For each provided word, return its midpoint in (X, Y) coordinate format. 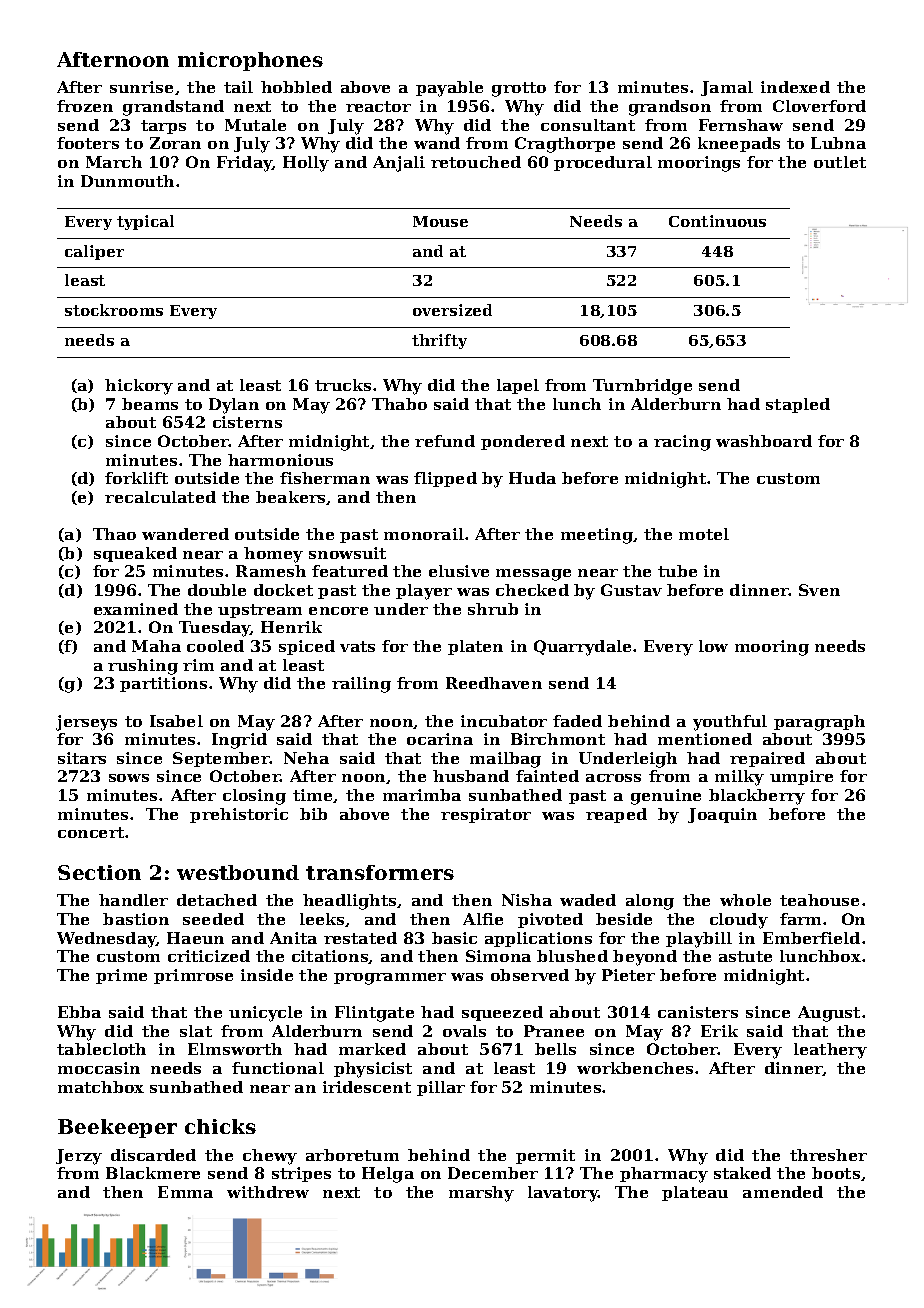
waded (588, 900)
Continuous (717, 221)
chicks (220, 1126)
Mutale (255, 125)
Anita (293, 938)
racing (682, 443)
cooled (215, 646)
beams (150, 404)
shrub (493, 609)
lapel (518, 386)
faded (577, 721)
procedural (603, 163)
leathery (830, 1051)
